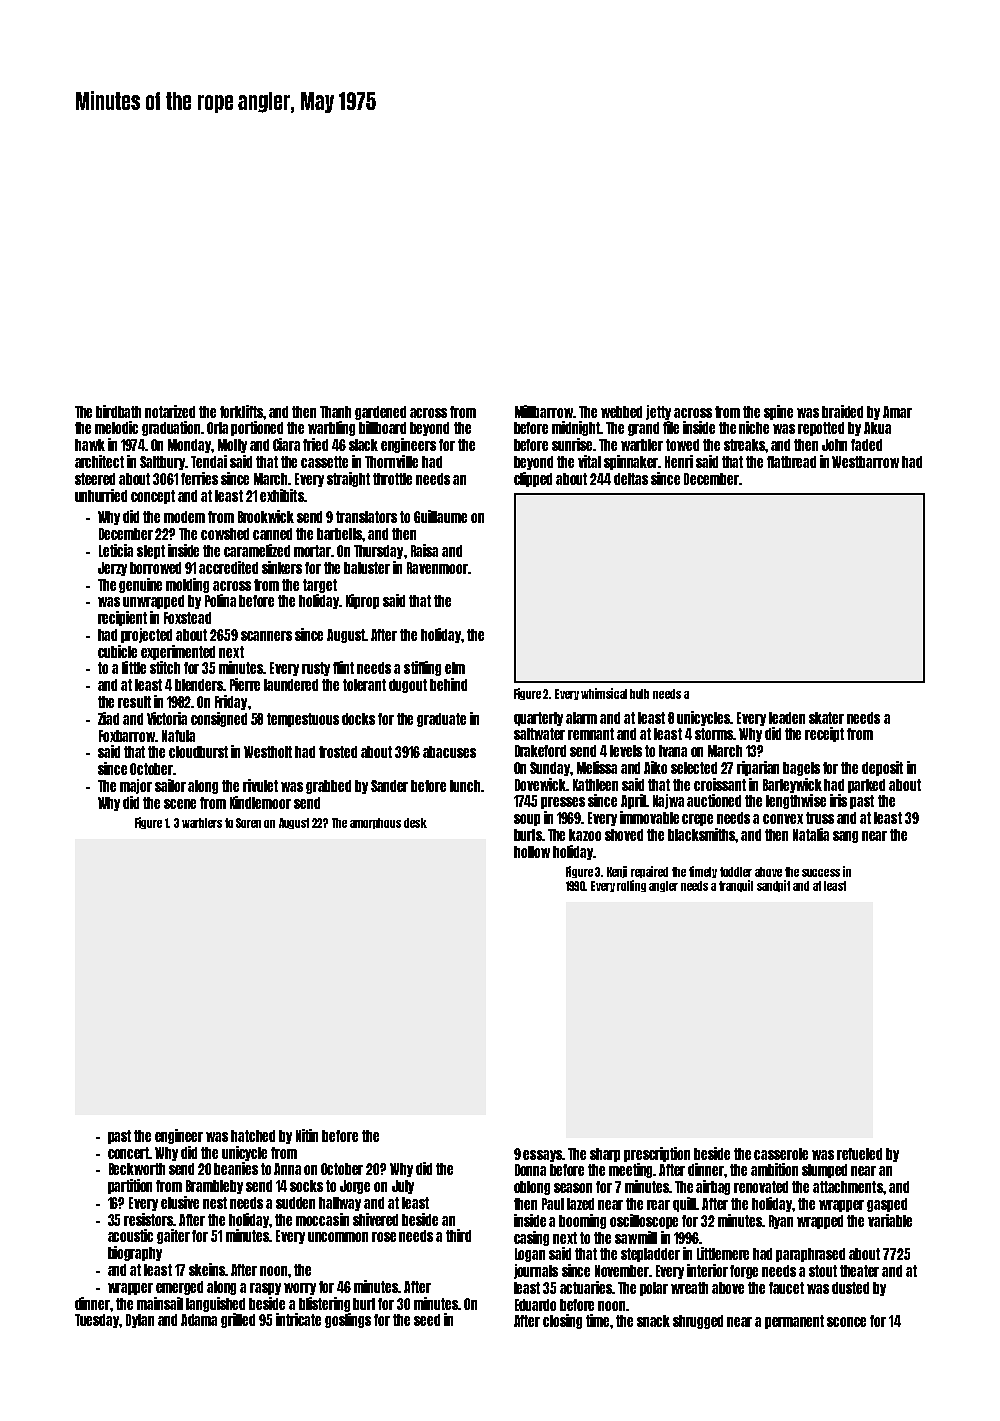 The image size is (1000, 1421). I want to click on April, so click(633, 801).
